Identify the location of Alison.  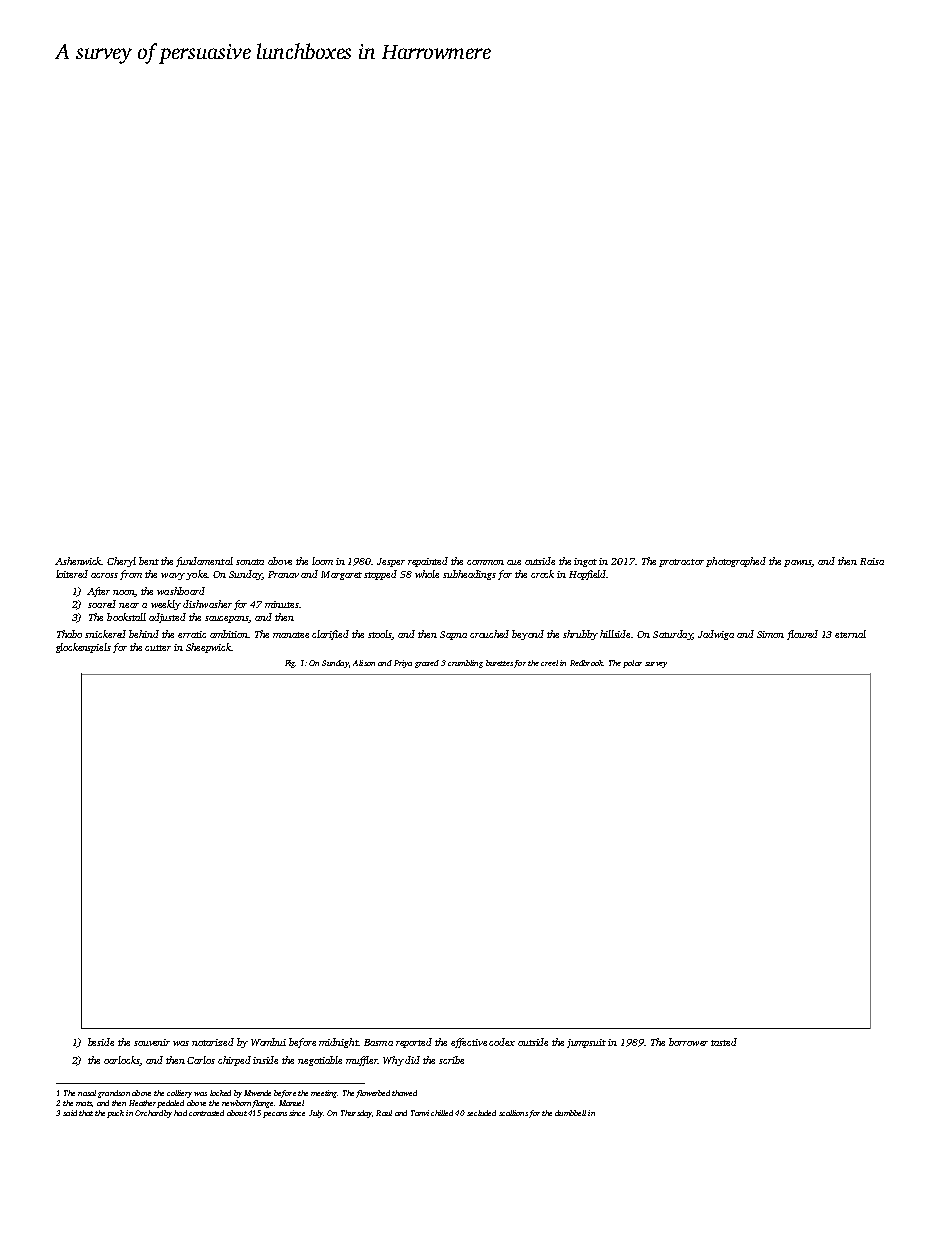
(364, 663).
